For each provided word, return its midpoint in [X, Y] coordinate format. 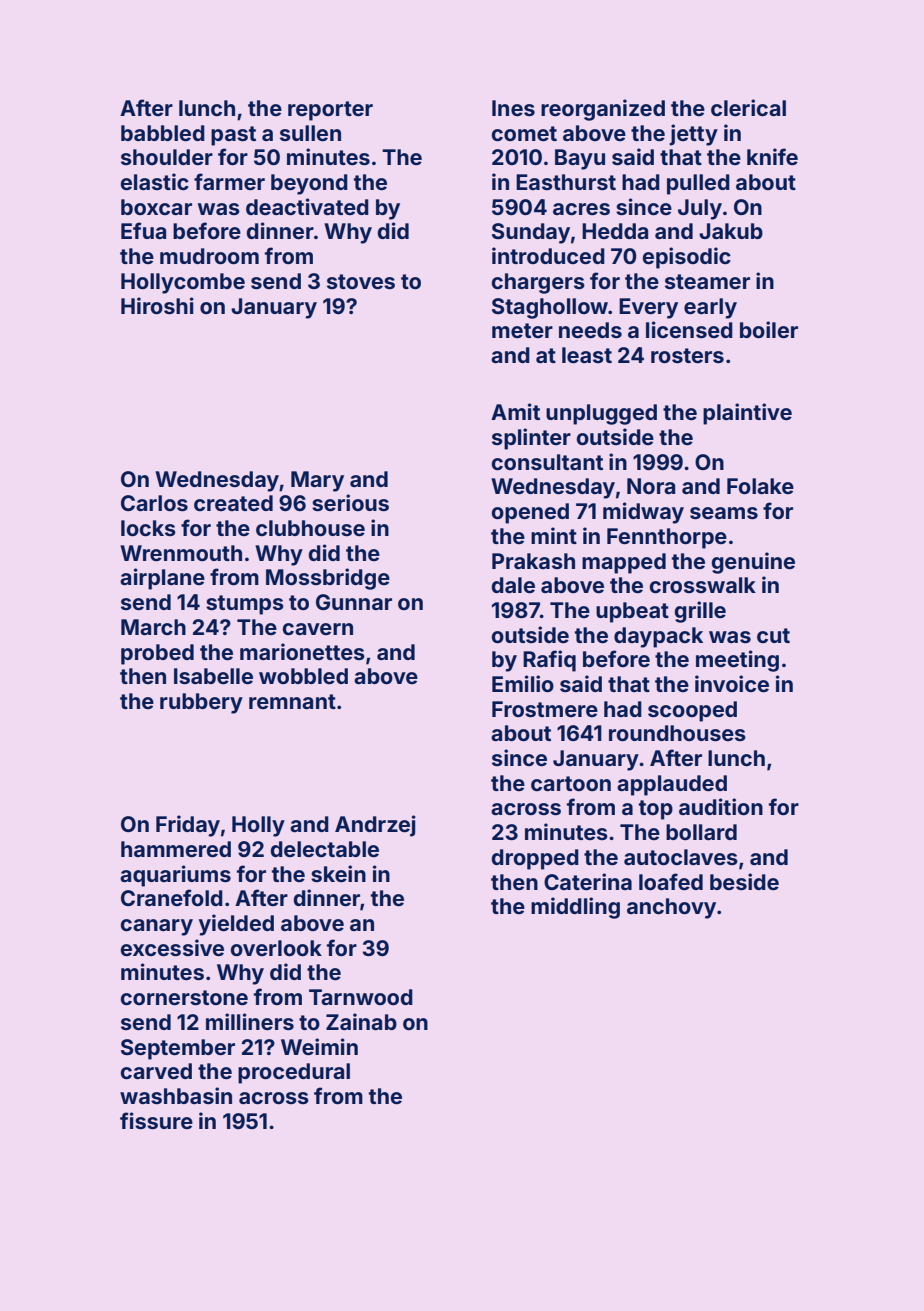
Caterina [588, 881]
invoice [732, 683]
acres [581, 209]
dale [513, 585]
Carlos [154, 503]
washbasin [176, 1095]
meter [522, 330]
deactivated [307, 206]
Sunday [531, 233]
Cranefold [172, 897]
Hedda [615, 231]
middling [575, 908]
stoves [361, 281]
